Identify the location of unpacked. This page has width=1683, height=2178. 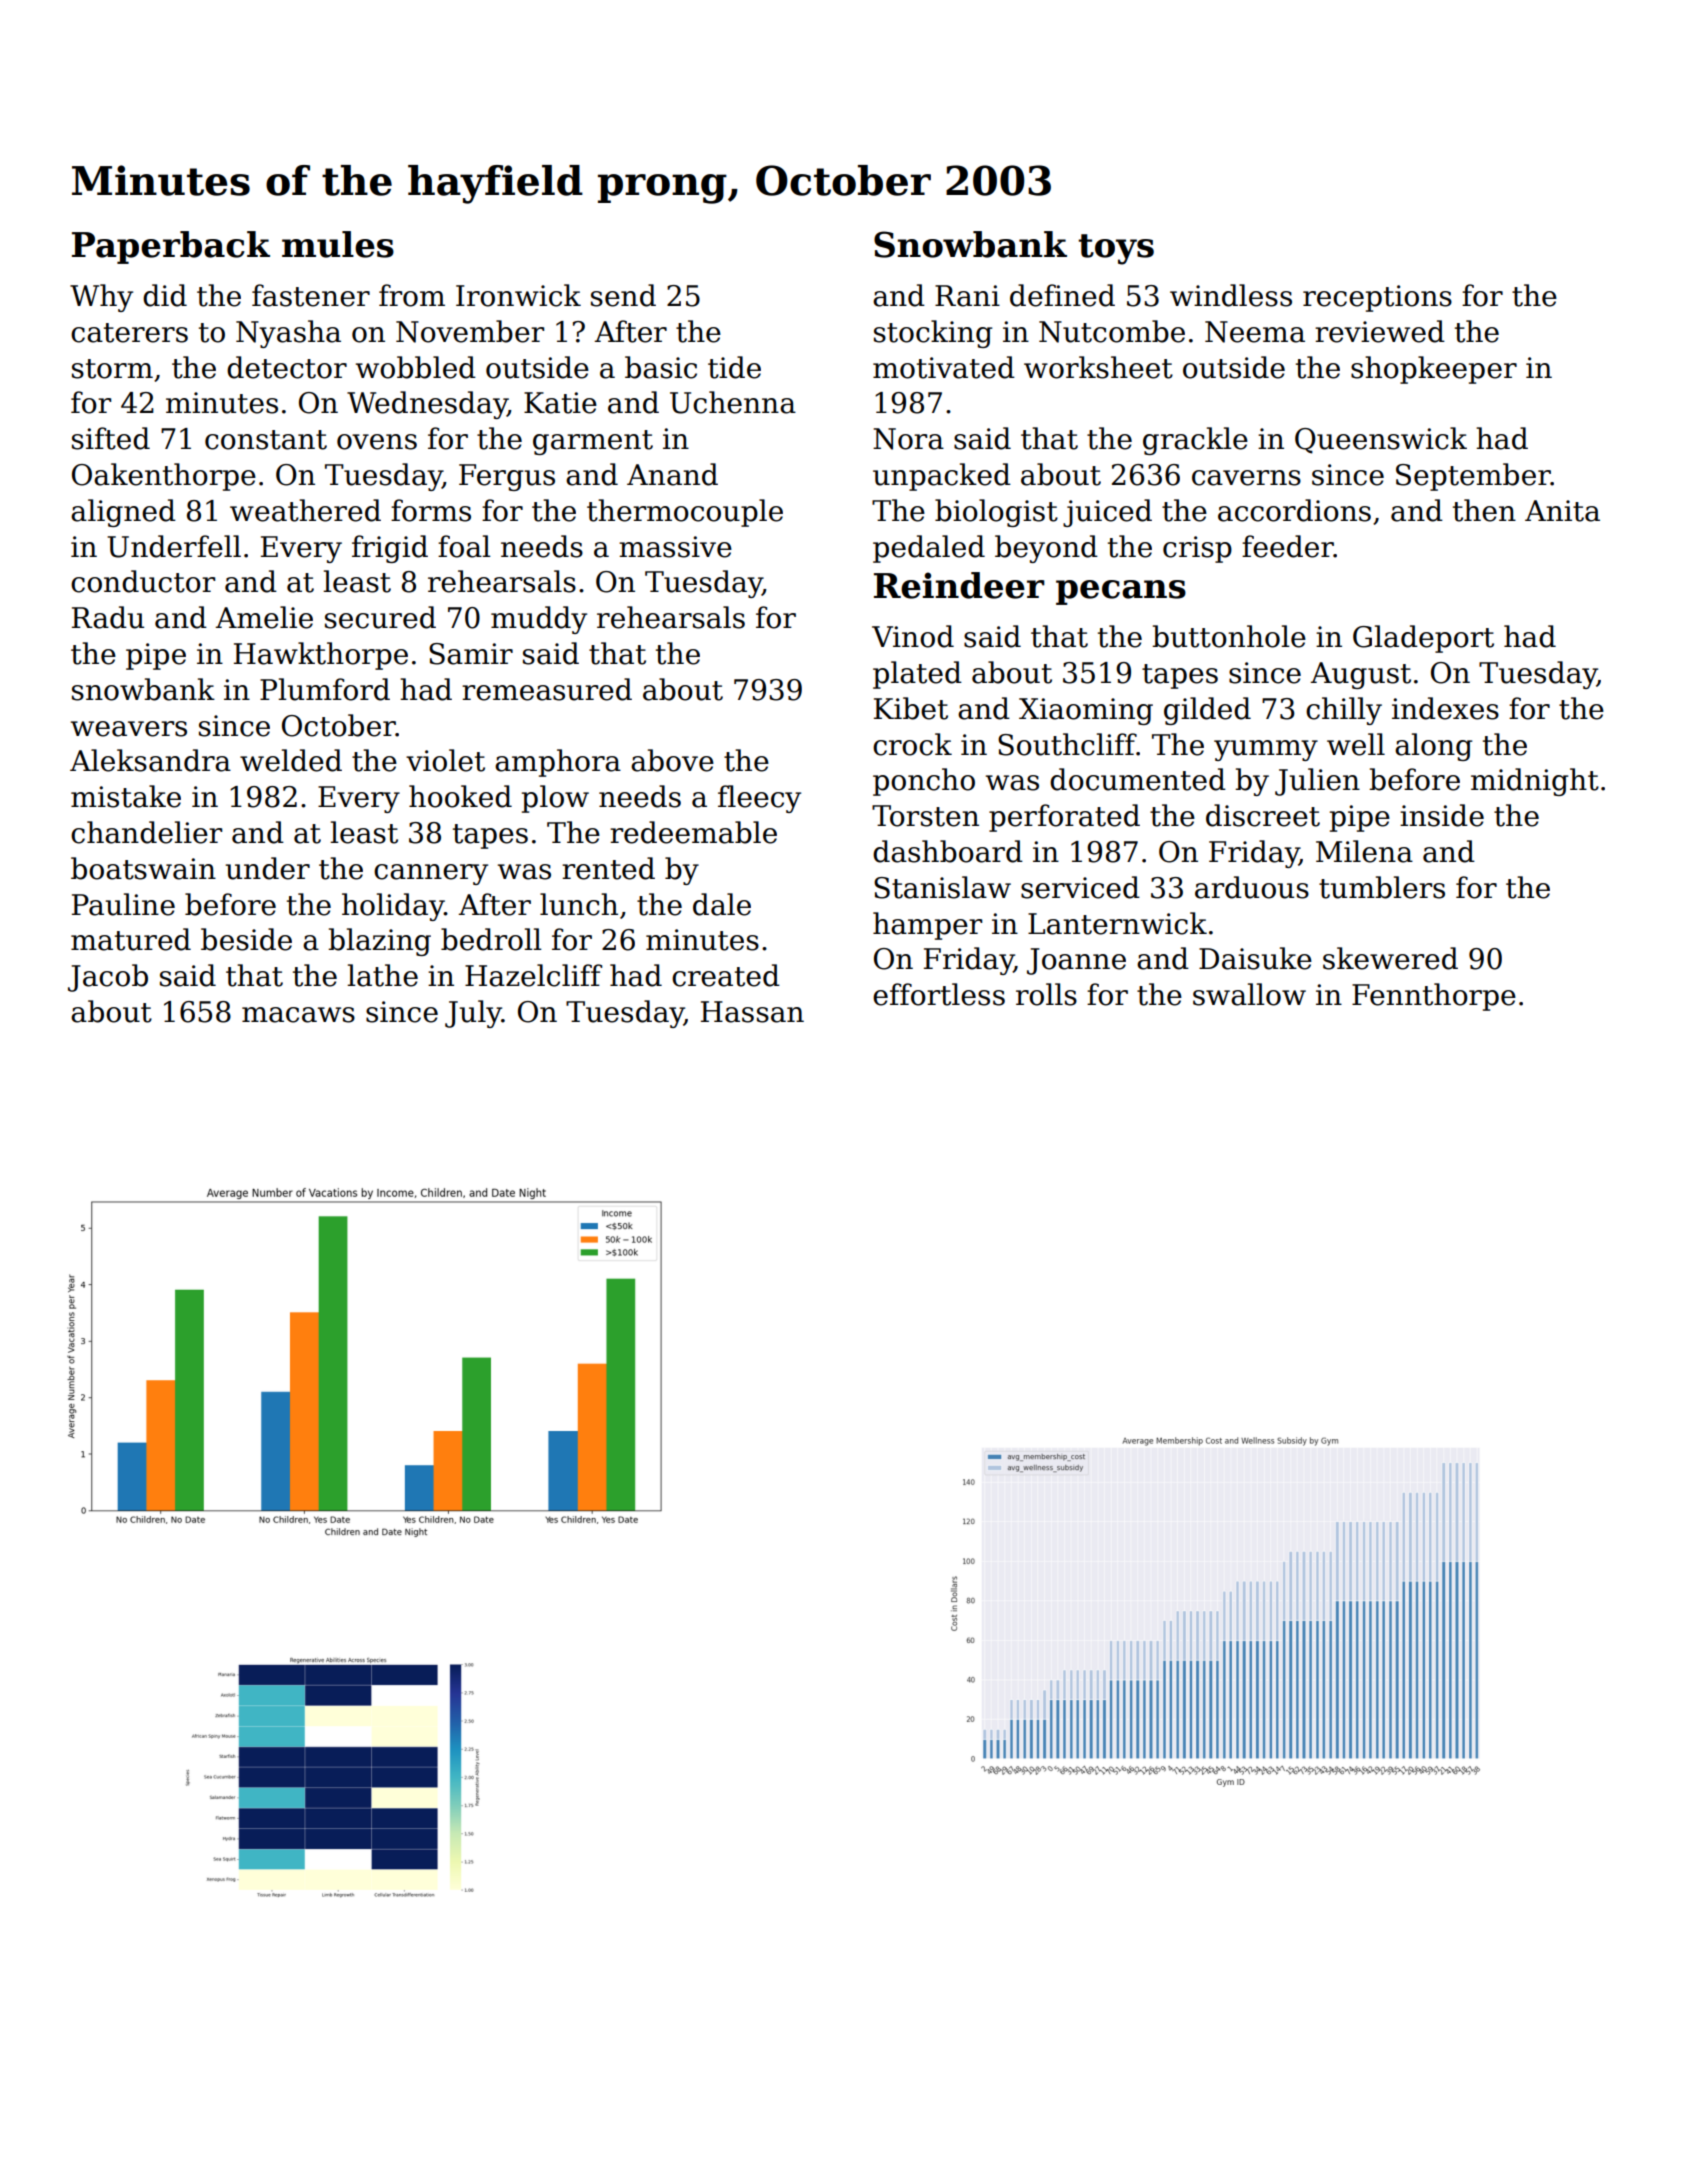
(942, 477).
